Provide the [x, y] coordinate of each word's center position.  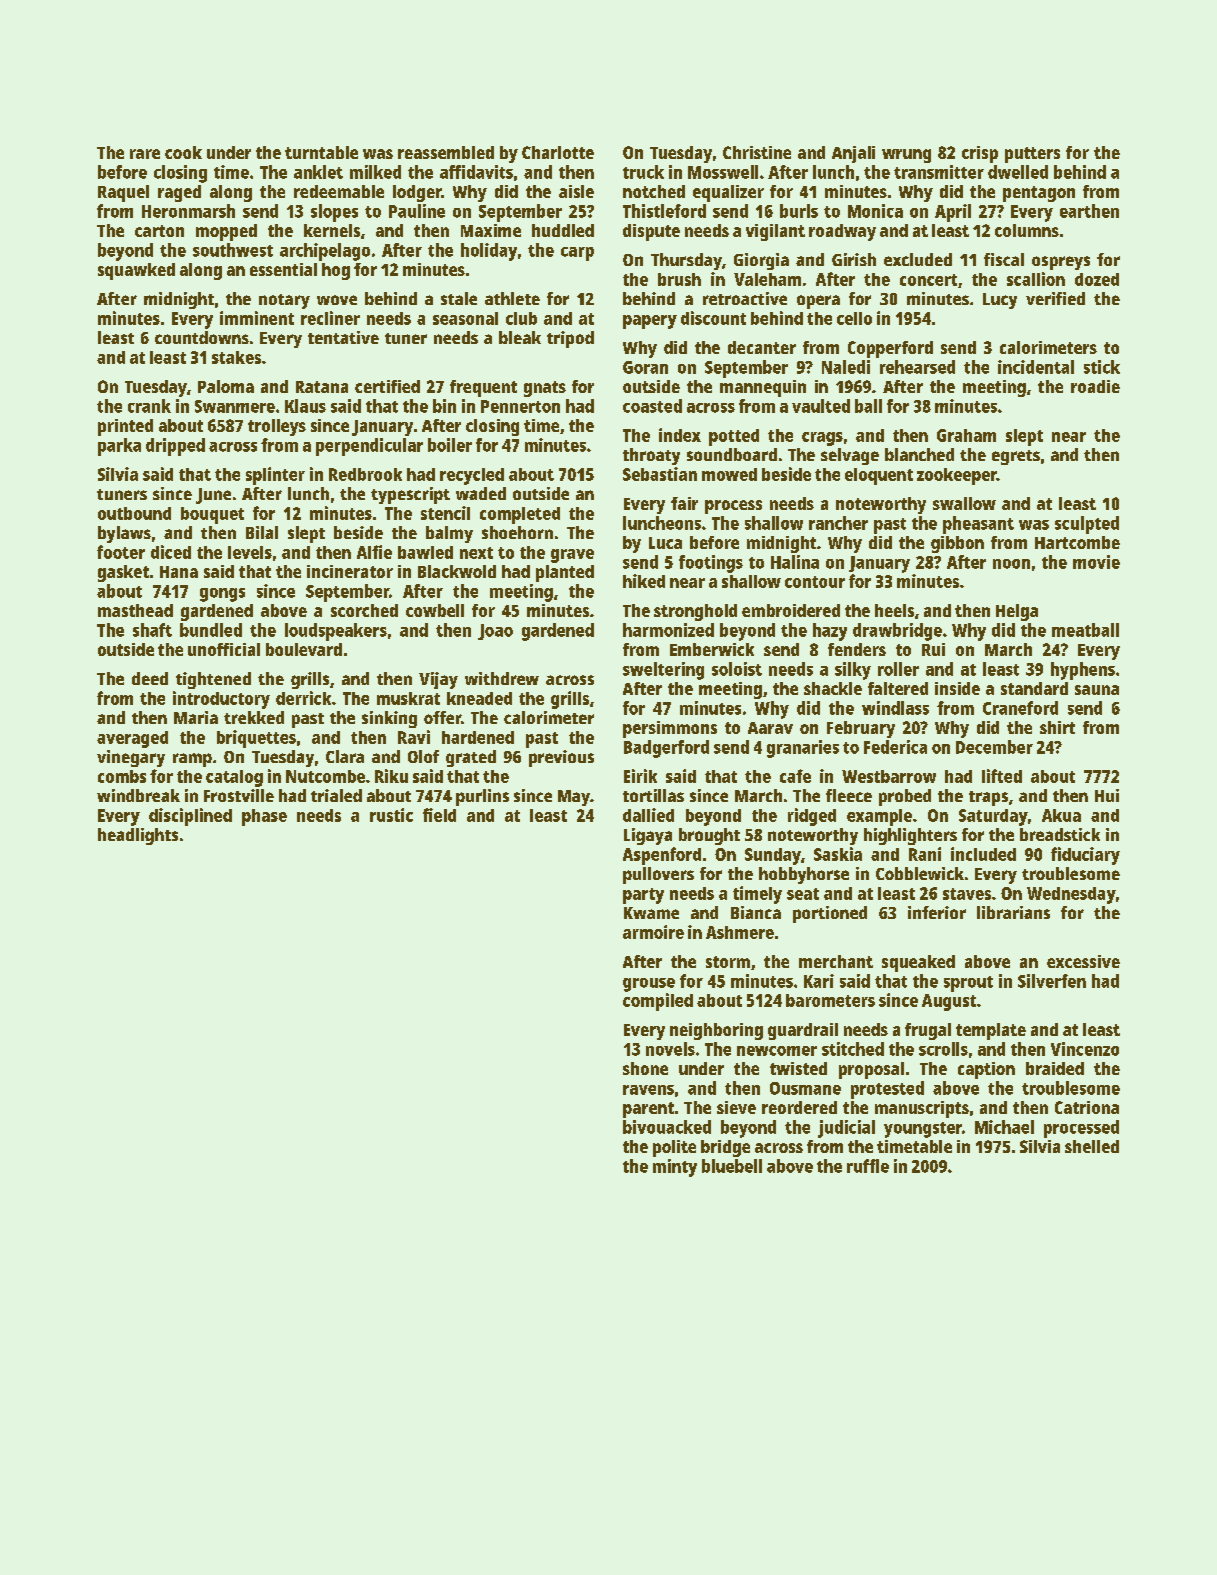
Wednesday [1071, 895]
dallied [648, 815]
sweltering [663, 671]
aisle [576, 191]
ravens [648, 1090]
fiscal [1004, 259]
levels [250, 552]
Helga [1017, 612]
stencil [445, 513]
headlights [138, 836]
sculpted [1087, 525]
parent [648, 1110]
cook [183, 152]
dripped [175, 447]
